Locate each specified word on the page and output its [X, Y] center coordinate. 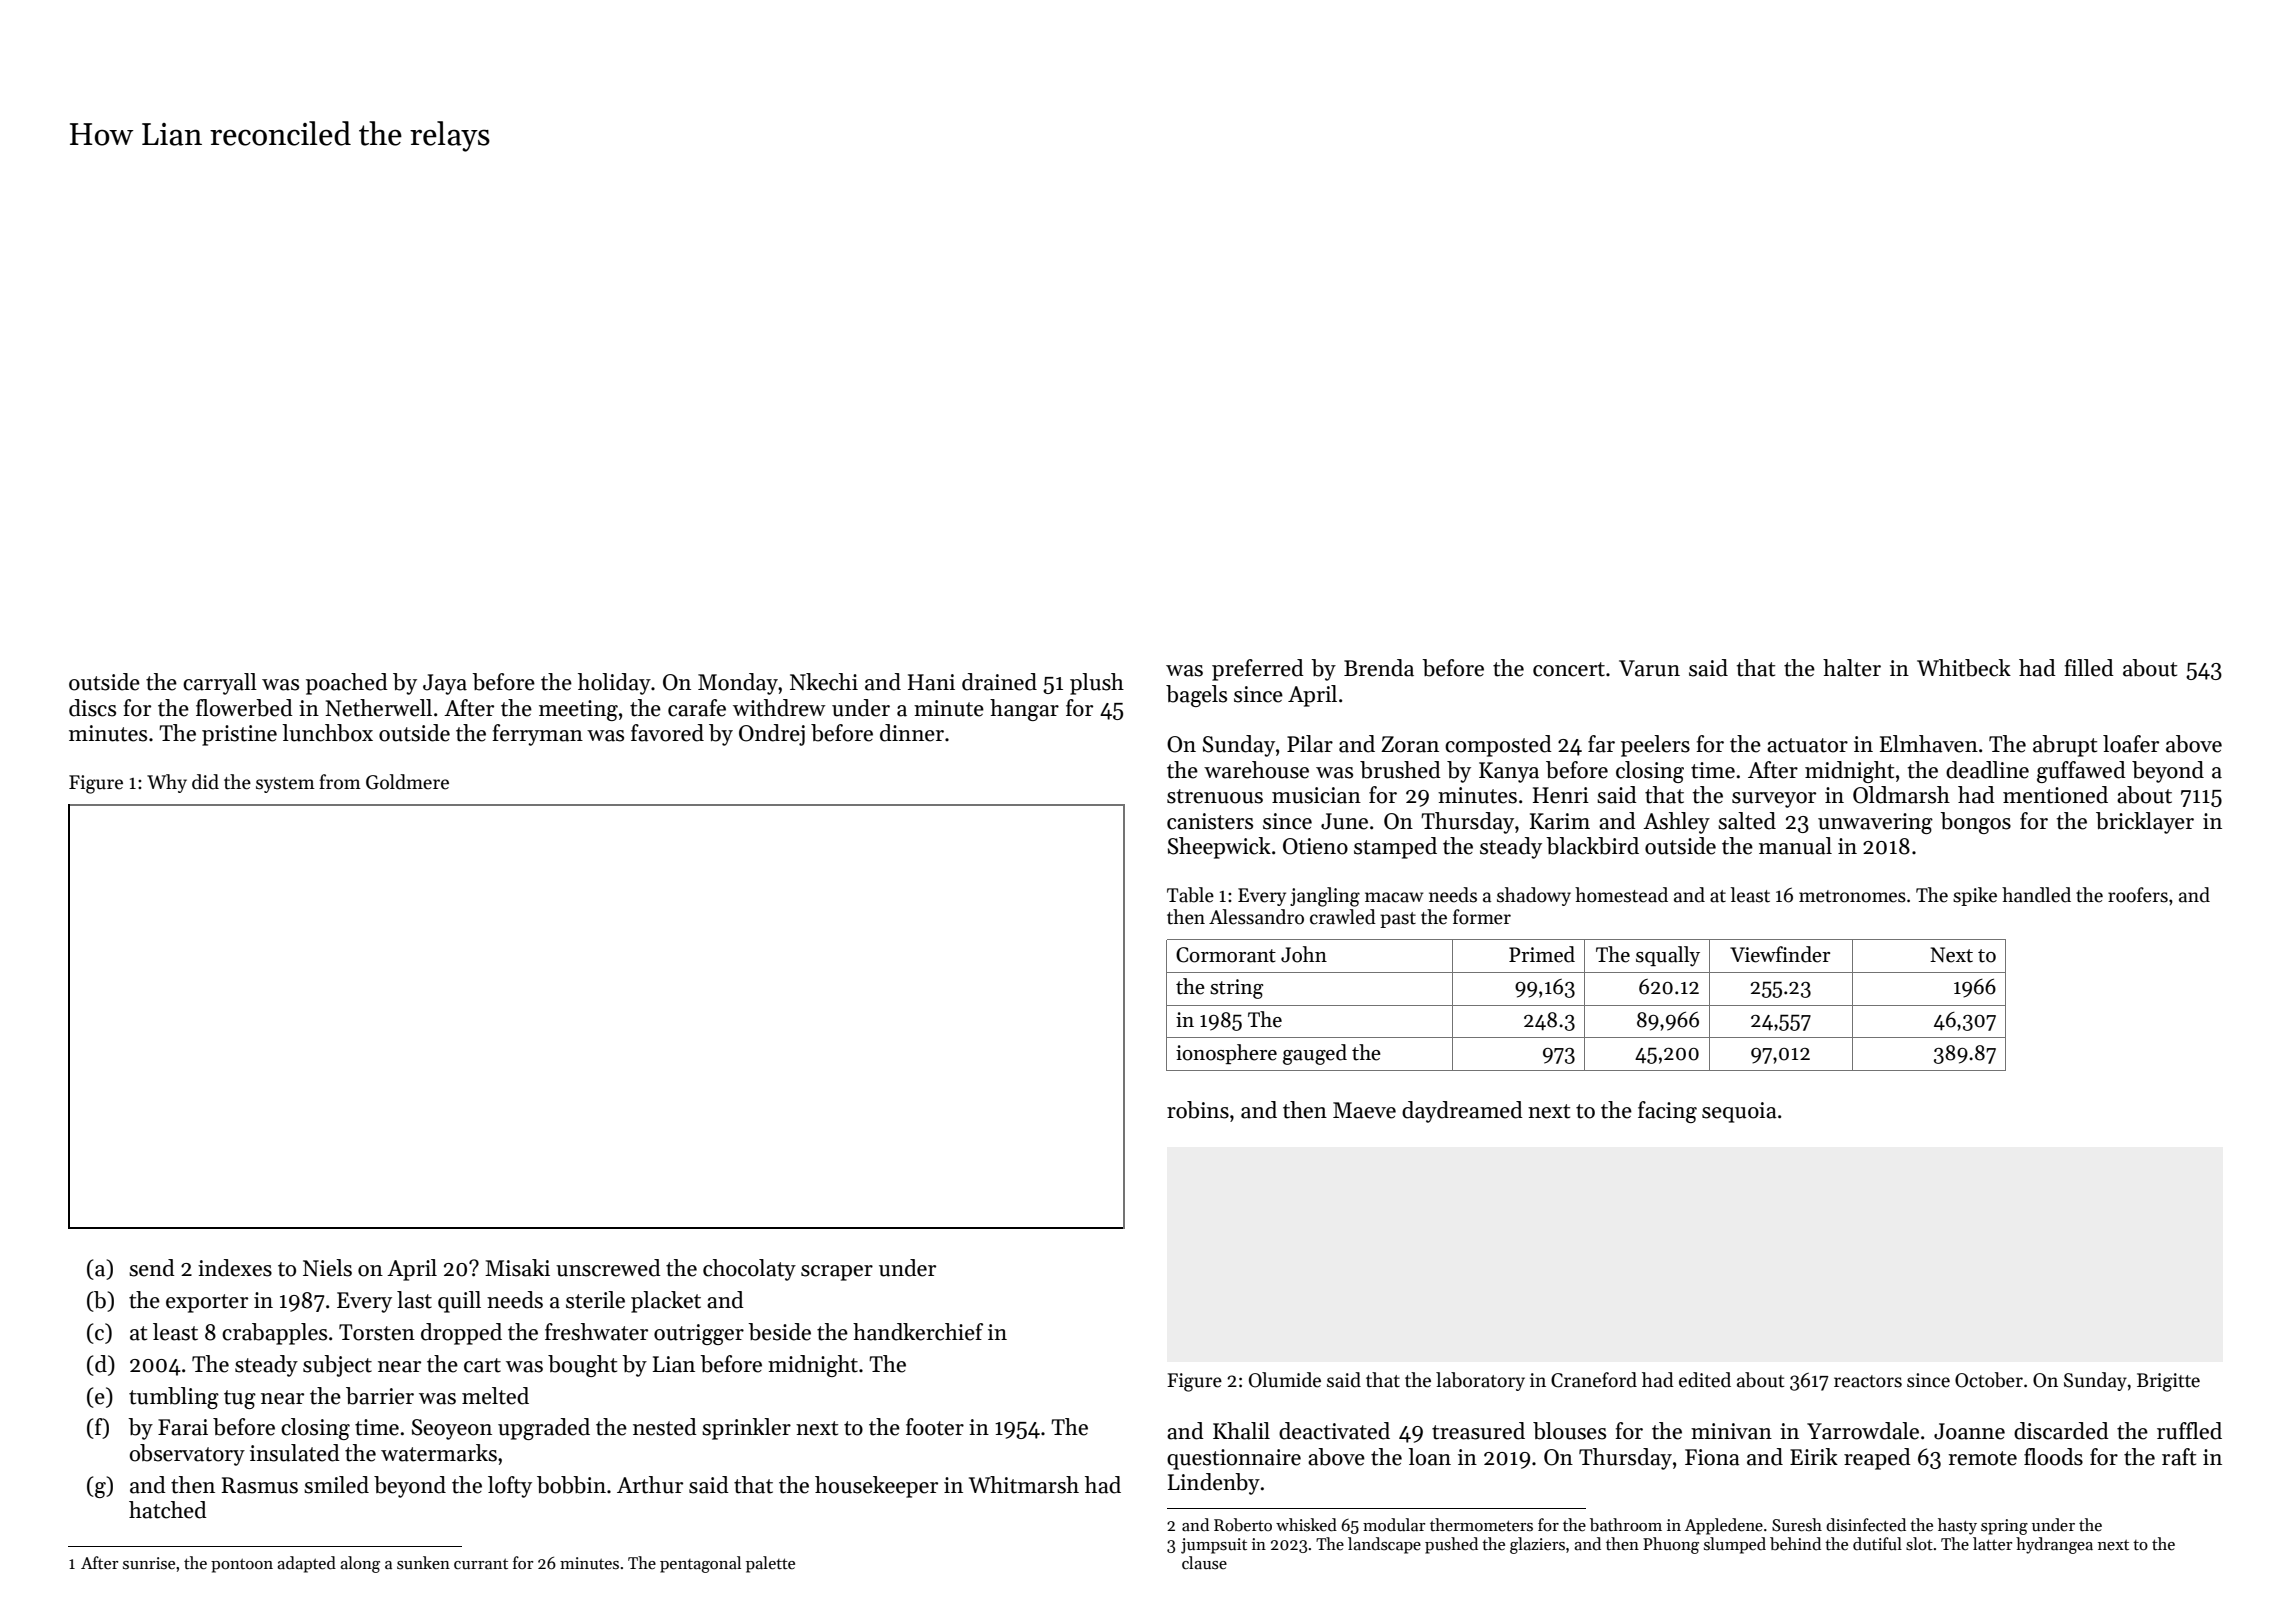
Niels [327, 1268]
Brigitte [2168, 1382]
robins [1198, 1110]
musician [1316, 795]
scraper [837, 1273]
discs [92, 708]
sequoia [1739, 1112]
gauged [1315, 1054]
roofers [2138, 895]
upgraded [544, 1429]
